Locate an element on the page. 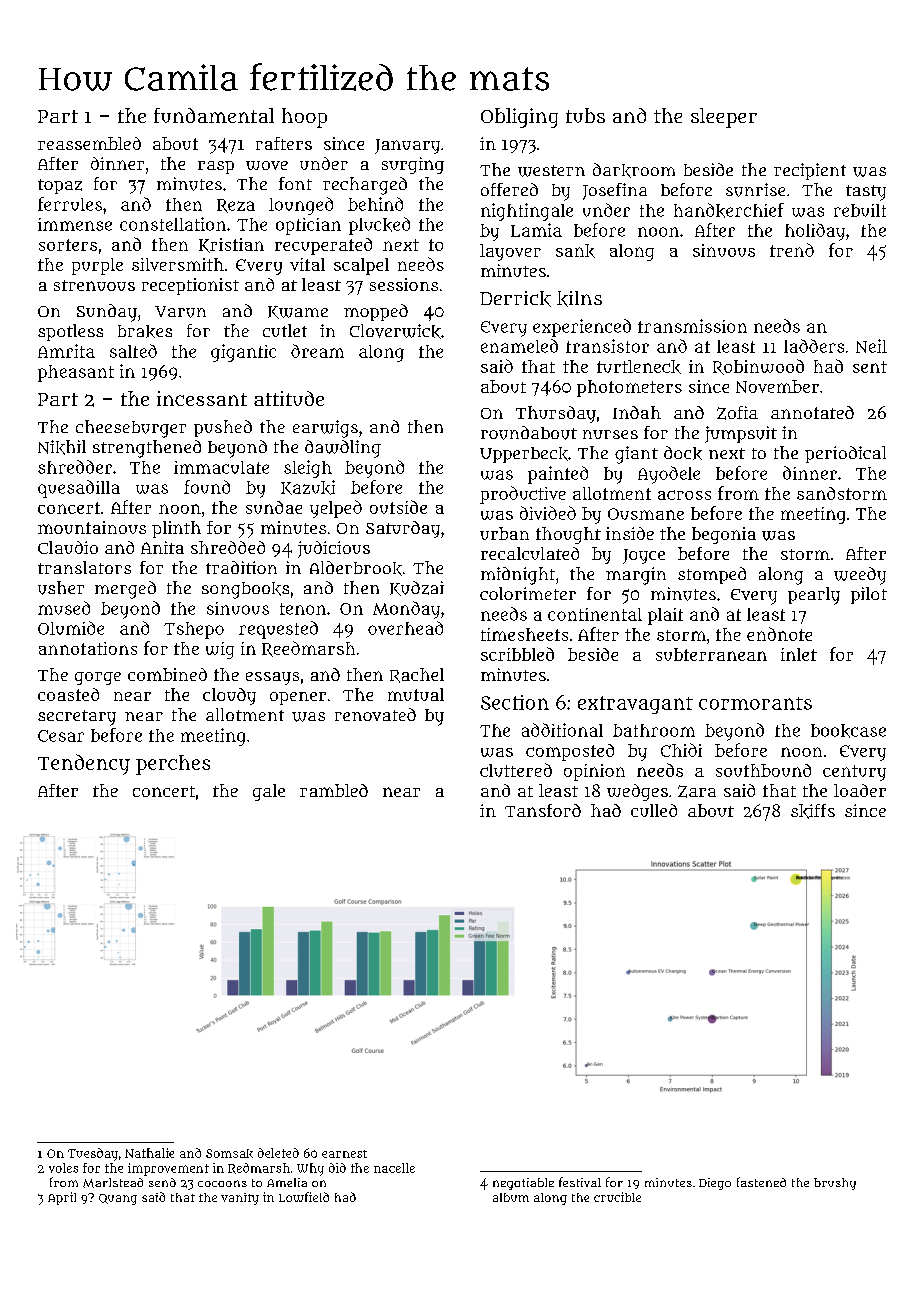 Image resolution: width=924 pixels, height=1308 pixels. Quang is located at coordinates (118, 1199).
